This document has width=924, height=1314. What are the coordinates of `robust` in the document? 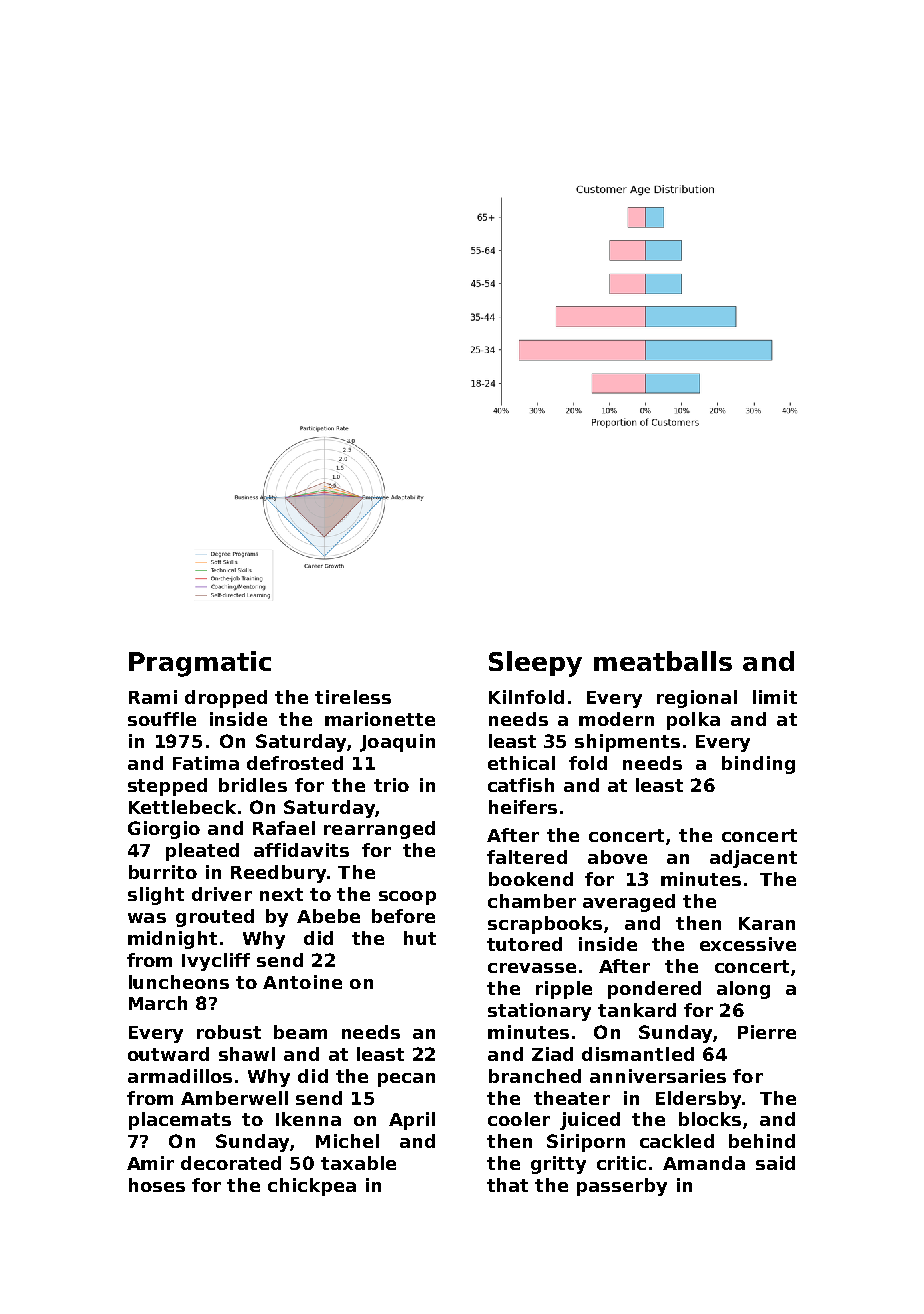 It's located at (229, 1032).
